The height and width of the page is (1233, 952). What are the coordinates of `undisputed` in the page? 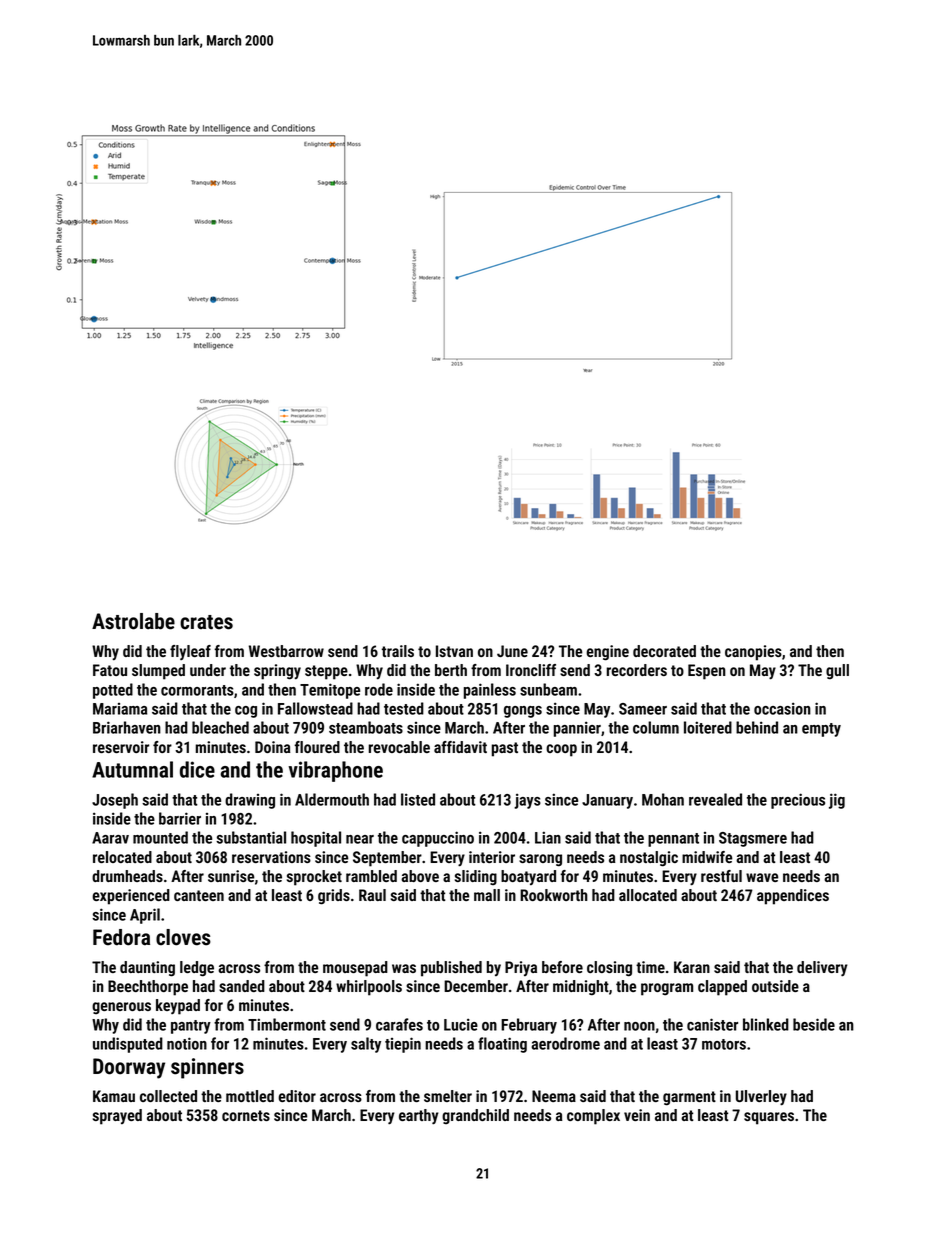 It's located at (128, 1045).
